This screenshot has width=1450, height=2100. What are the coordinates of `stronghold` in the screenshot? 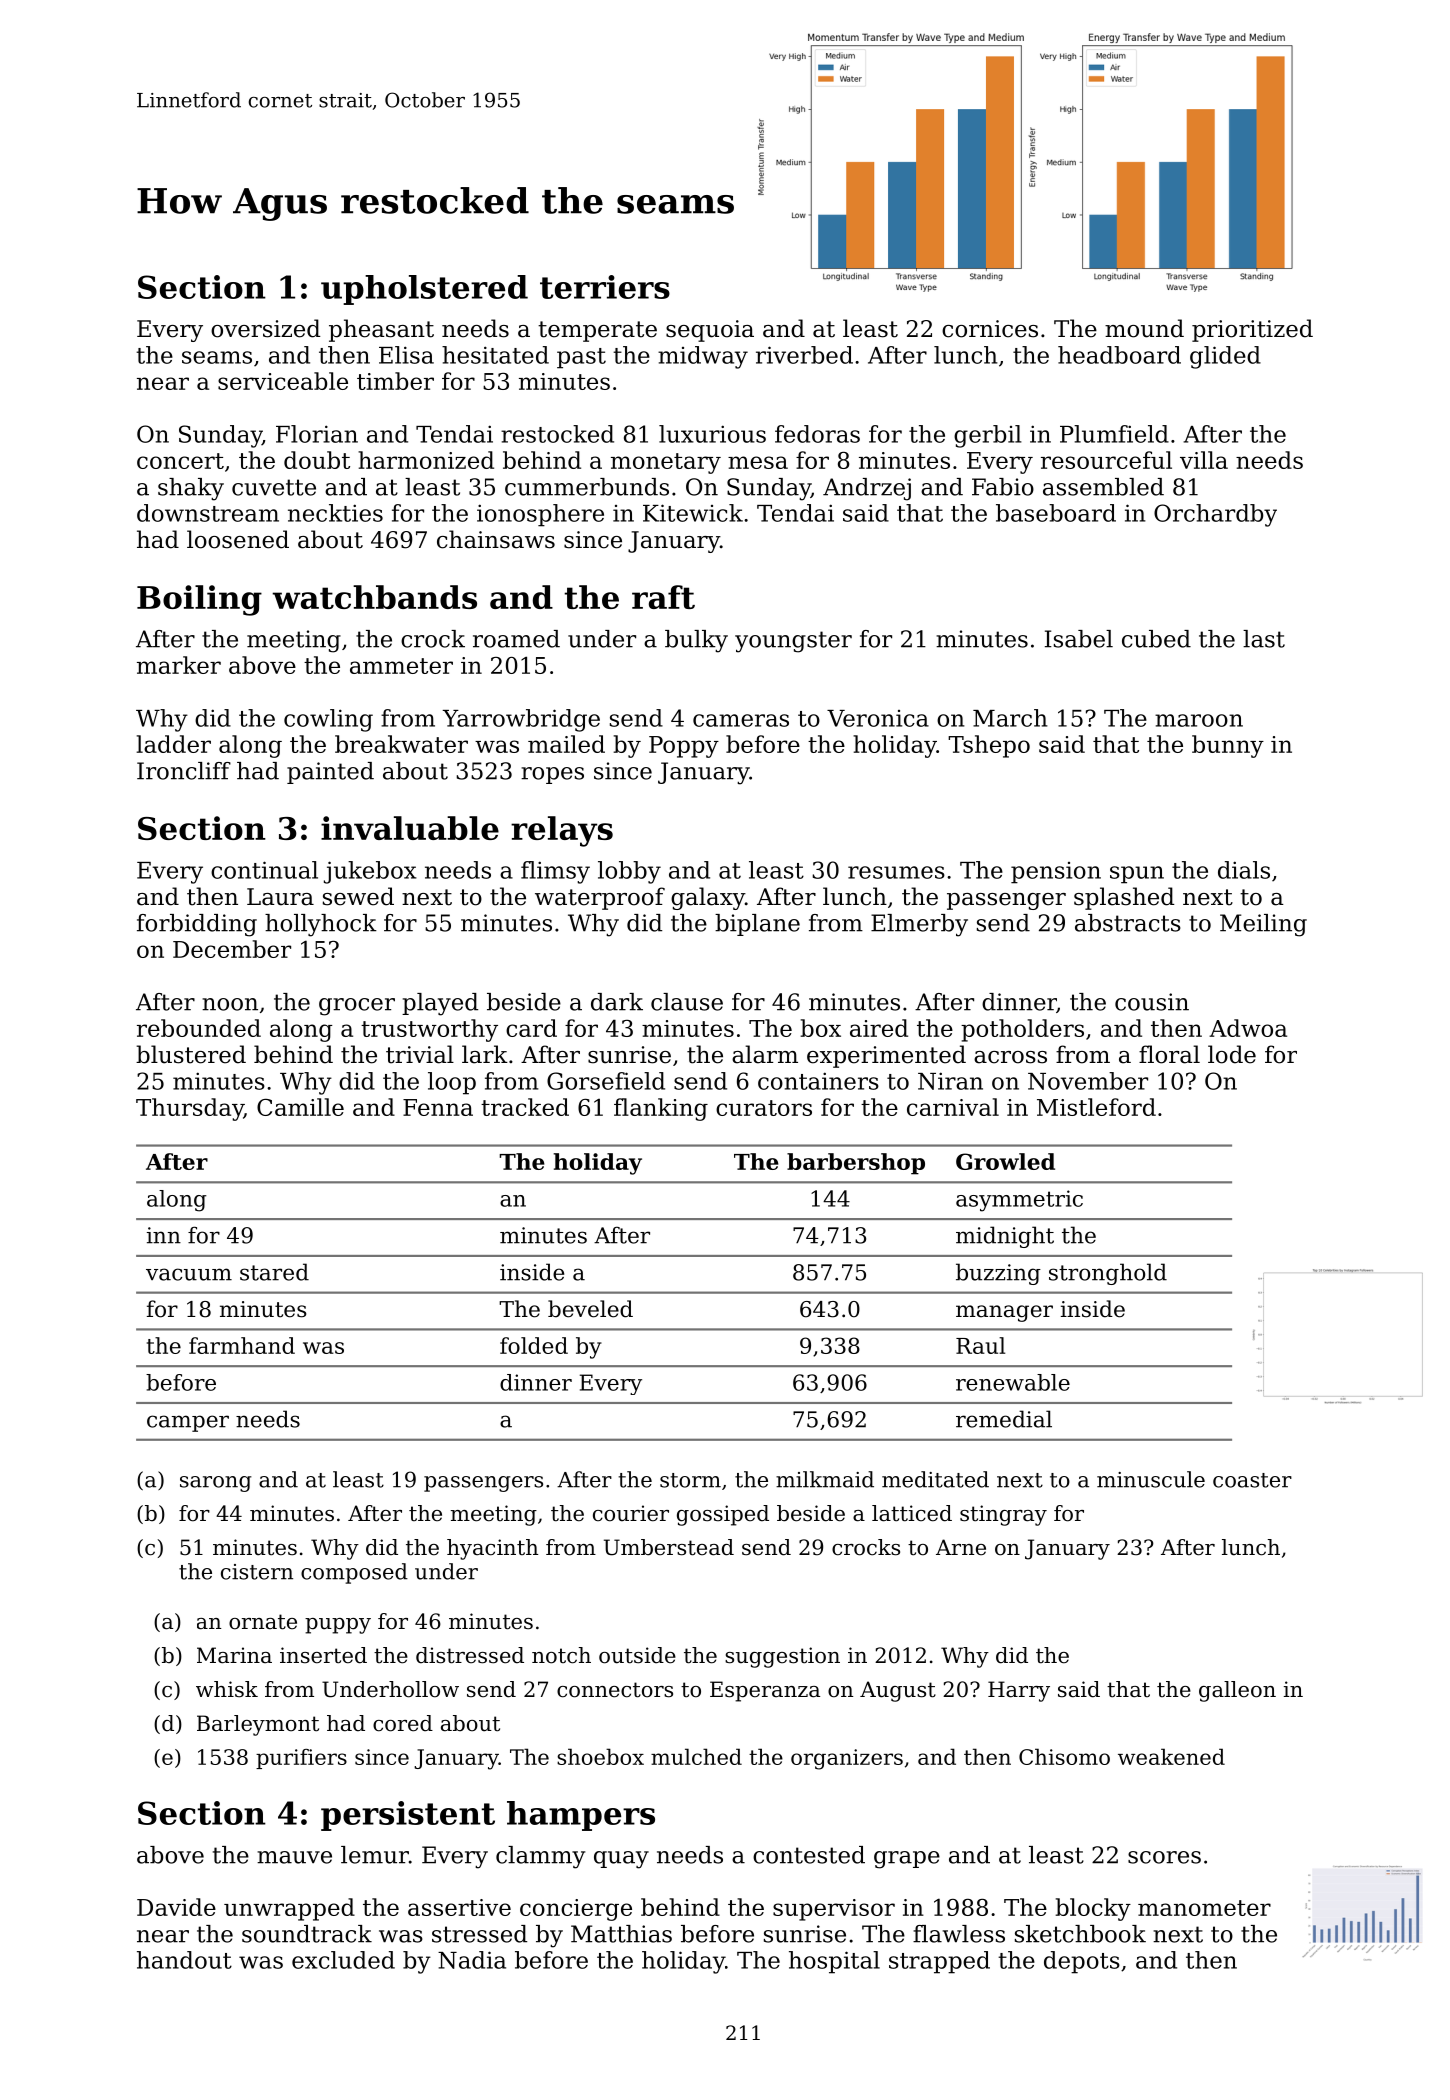 It's located at (1108, 1274).
